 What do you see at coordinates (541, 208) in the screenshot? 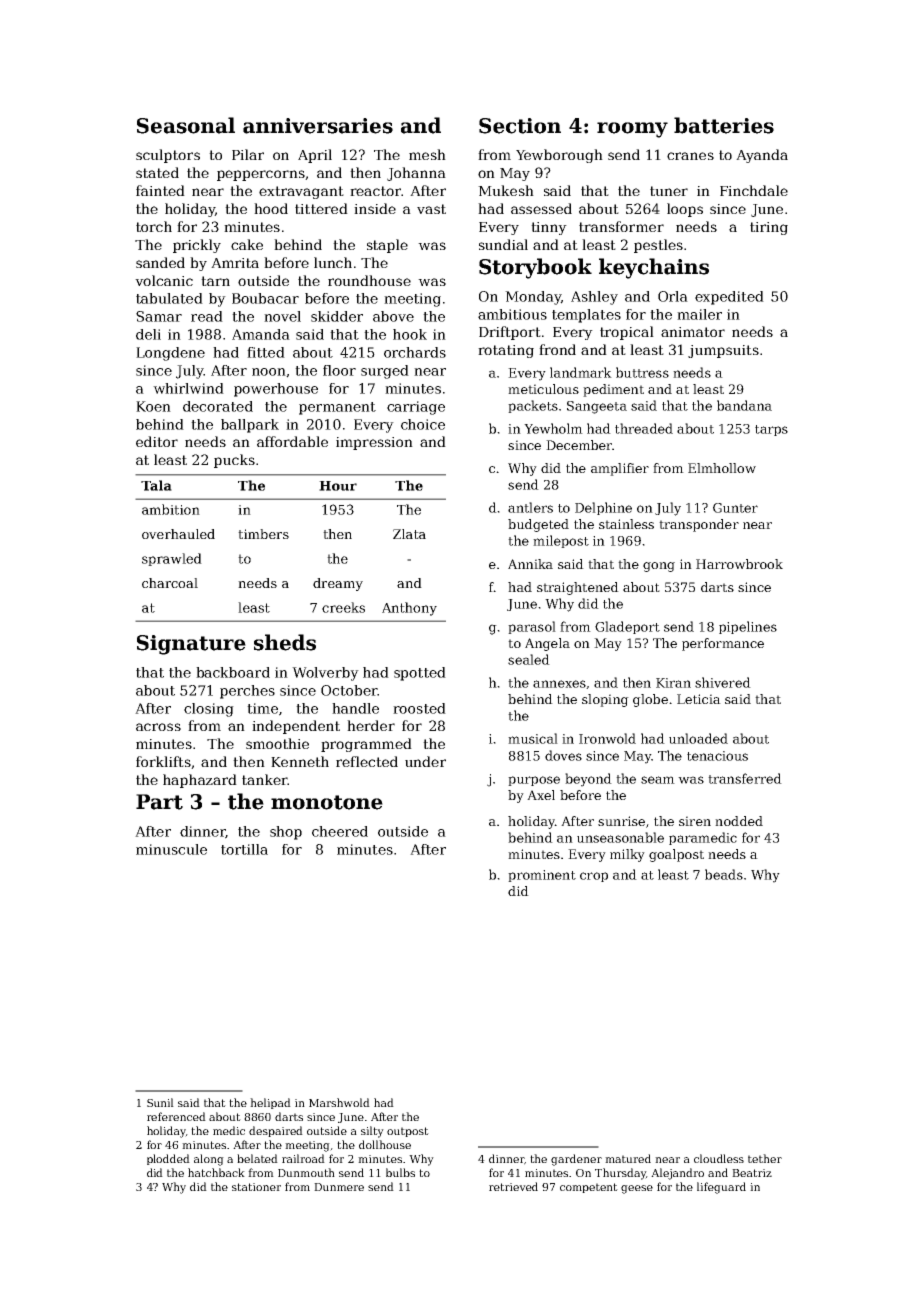
I see `assessed` at bounding box center [541, 208].
